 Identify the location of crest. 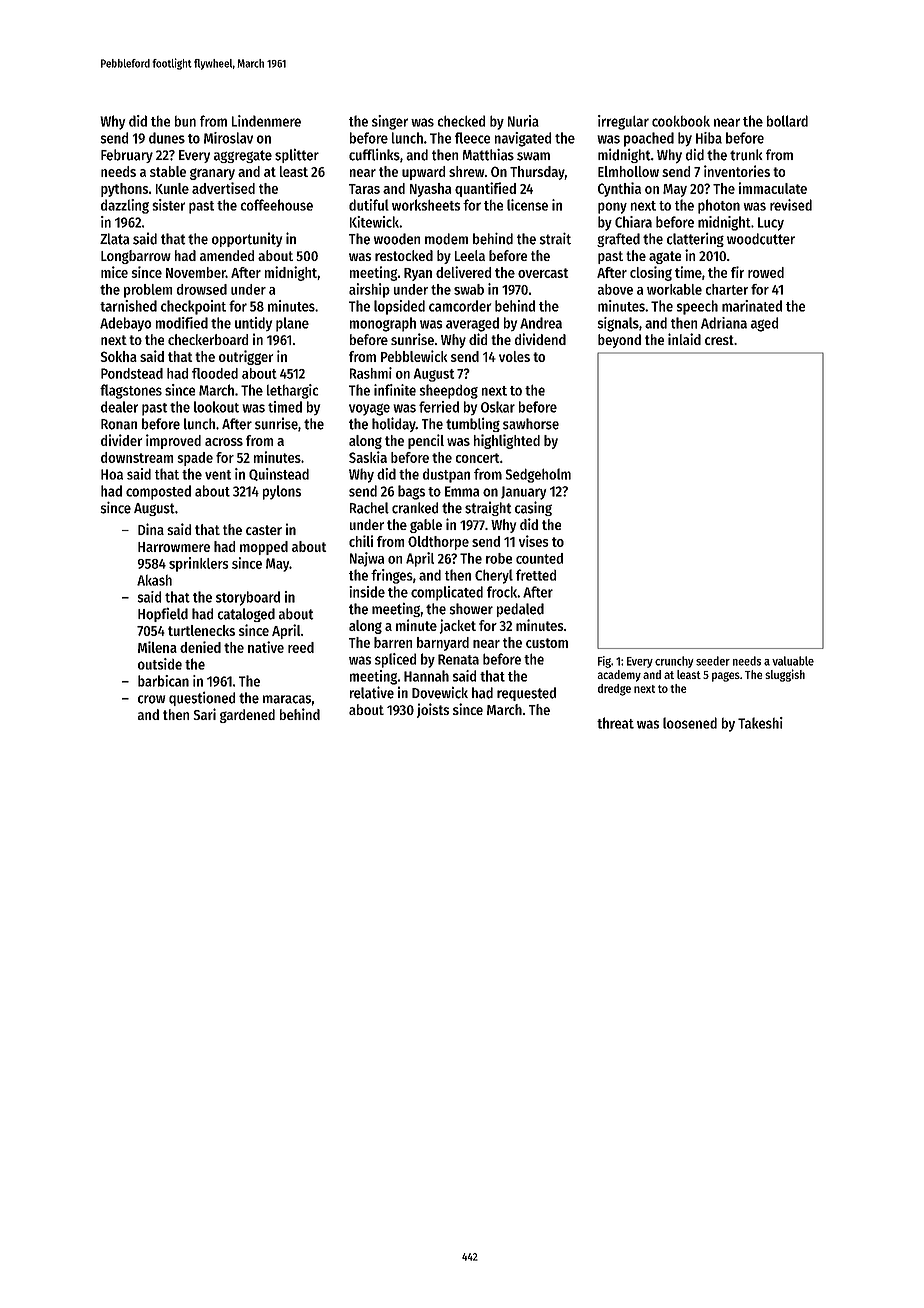
(719, 340).
